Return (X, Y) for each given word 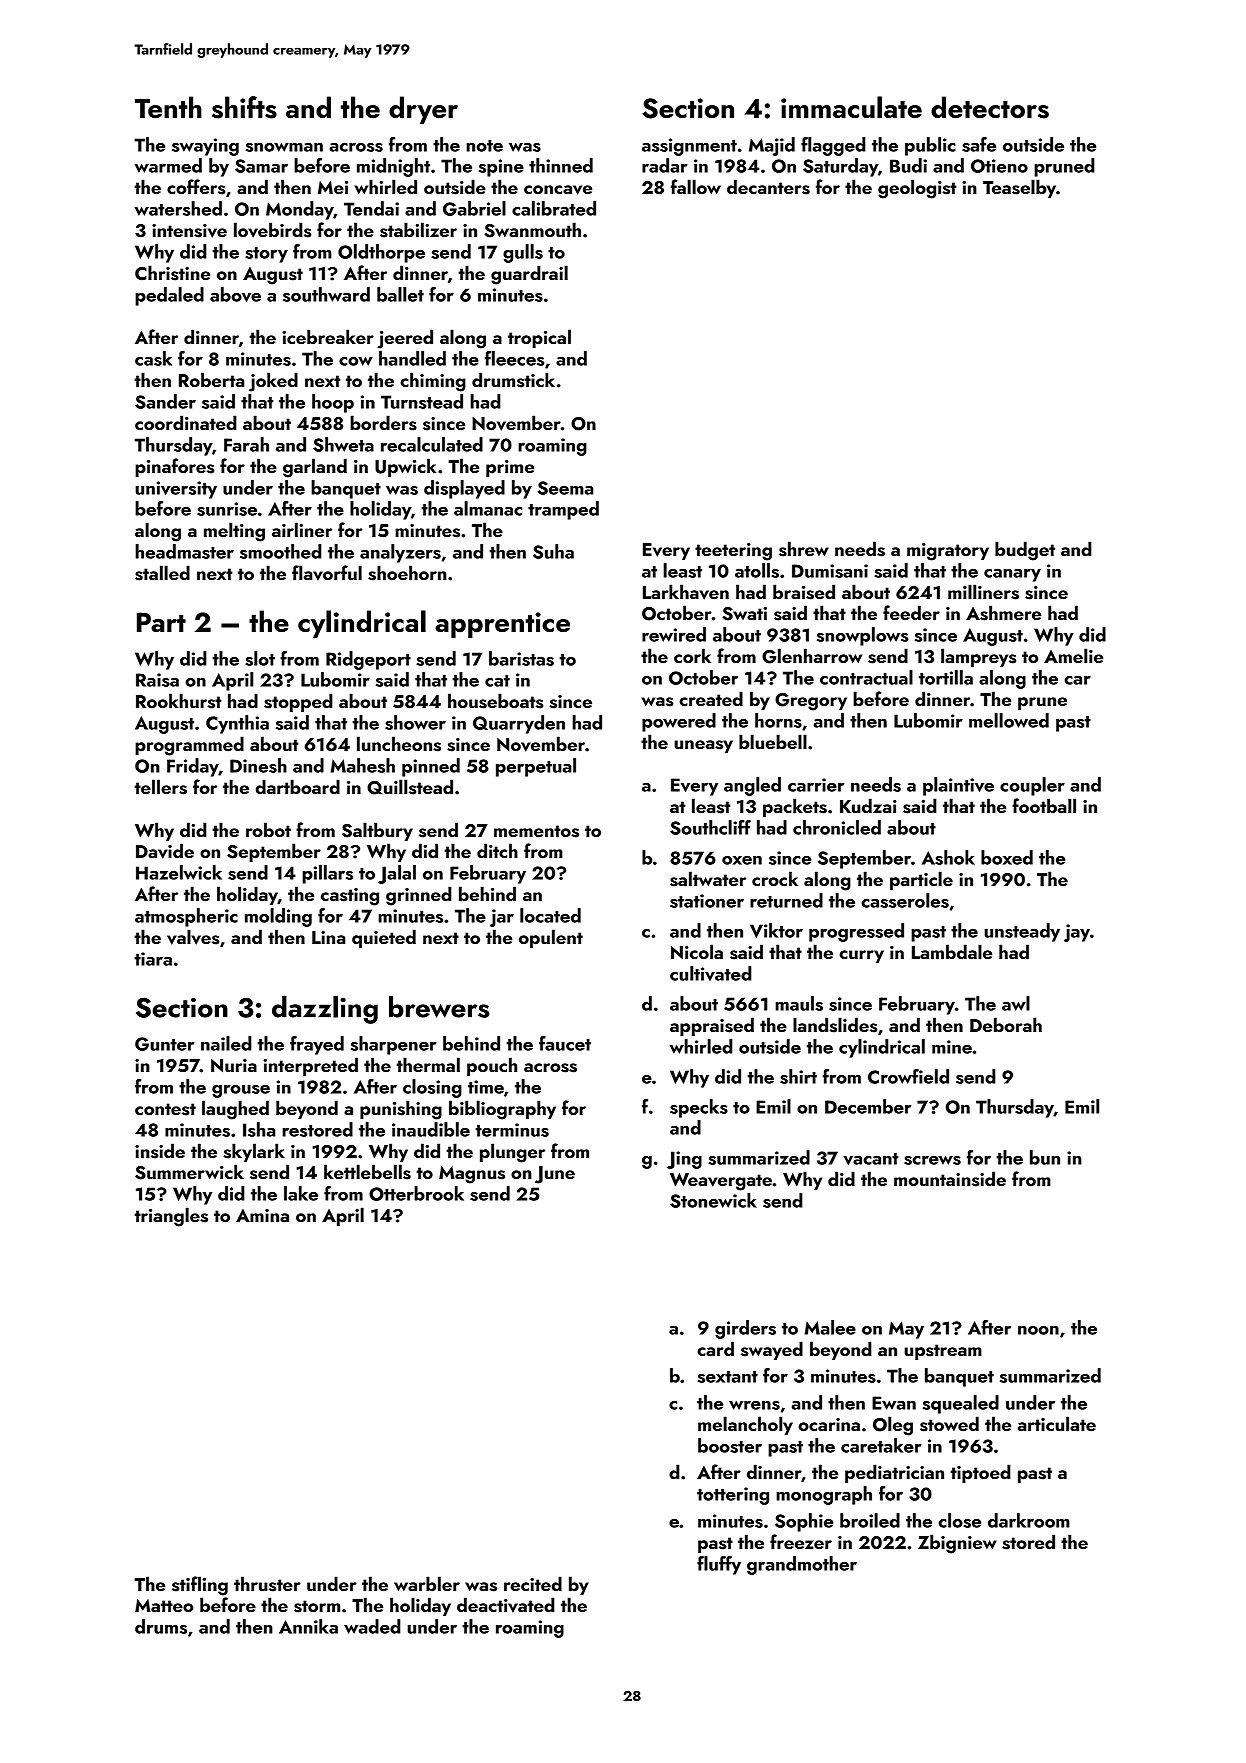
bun (1045, 1157)
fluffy (719, 1565)
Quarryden (519, 724)
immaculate (851, 107)
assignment (689, 147)
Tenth (168, 107)
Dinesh (258, 765)
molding (278, 917)
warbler (427, 1583)
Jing (684, 1160)
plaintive (958, 786)
